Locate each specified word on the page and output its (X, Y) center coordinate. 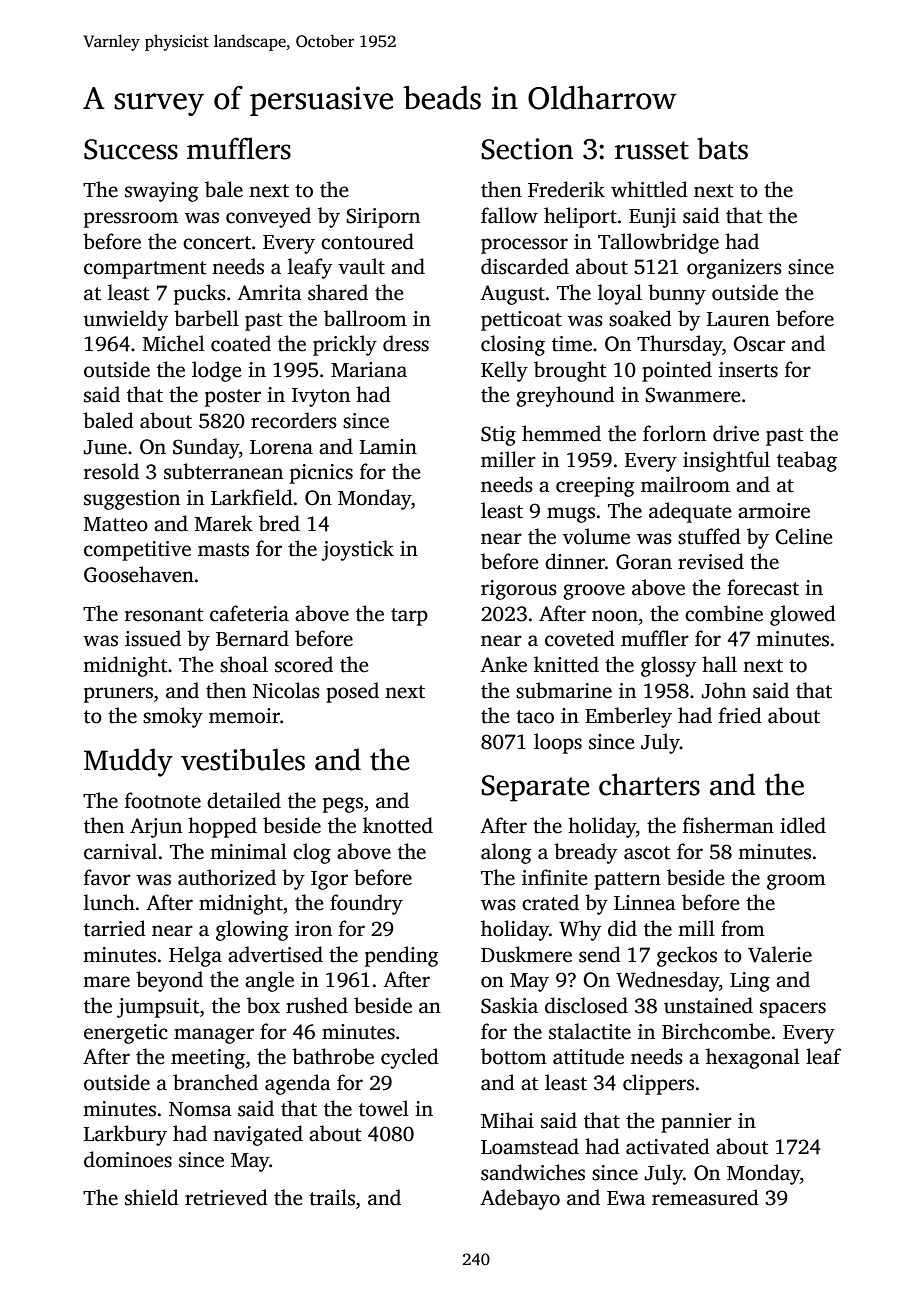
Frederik (566, 189)
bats (722, 148)
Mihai (507, 1120)
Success (131, 149)
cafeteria (249, 613)
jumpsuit (158, 1008)
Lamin (388, 447)
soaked (640, 318)
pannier (696, 1123)
